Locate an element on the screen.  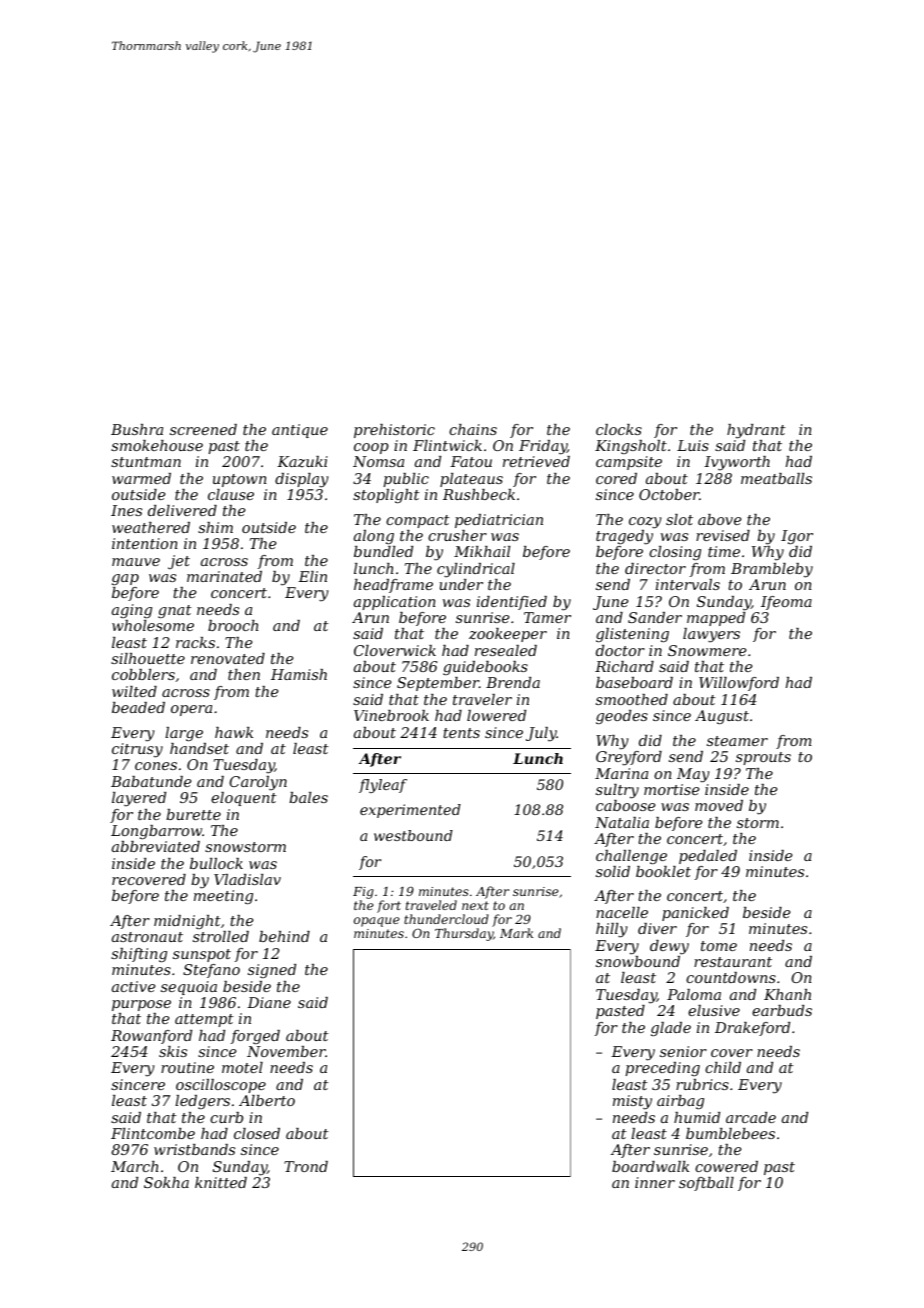
abbreviated is located at coordinates (156, 846).
